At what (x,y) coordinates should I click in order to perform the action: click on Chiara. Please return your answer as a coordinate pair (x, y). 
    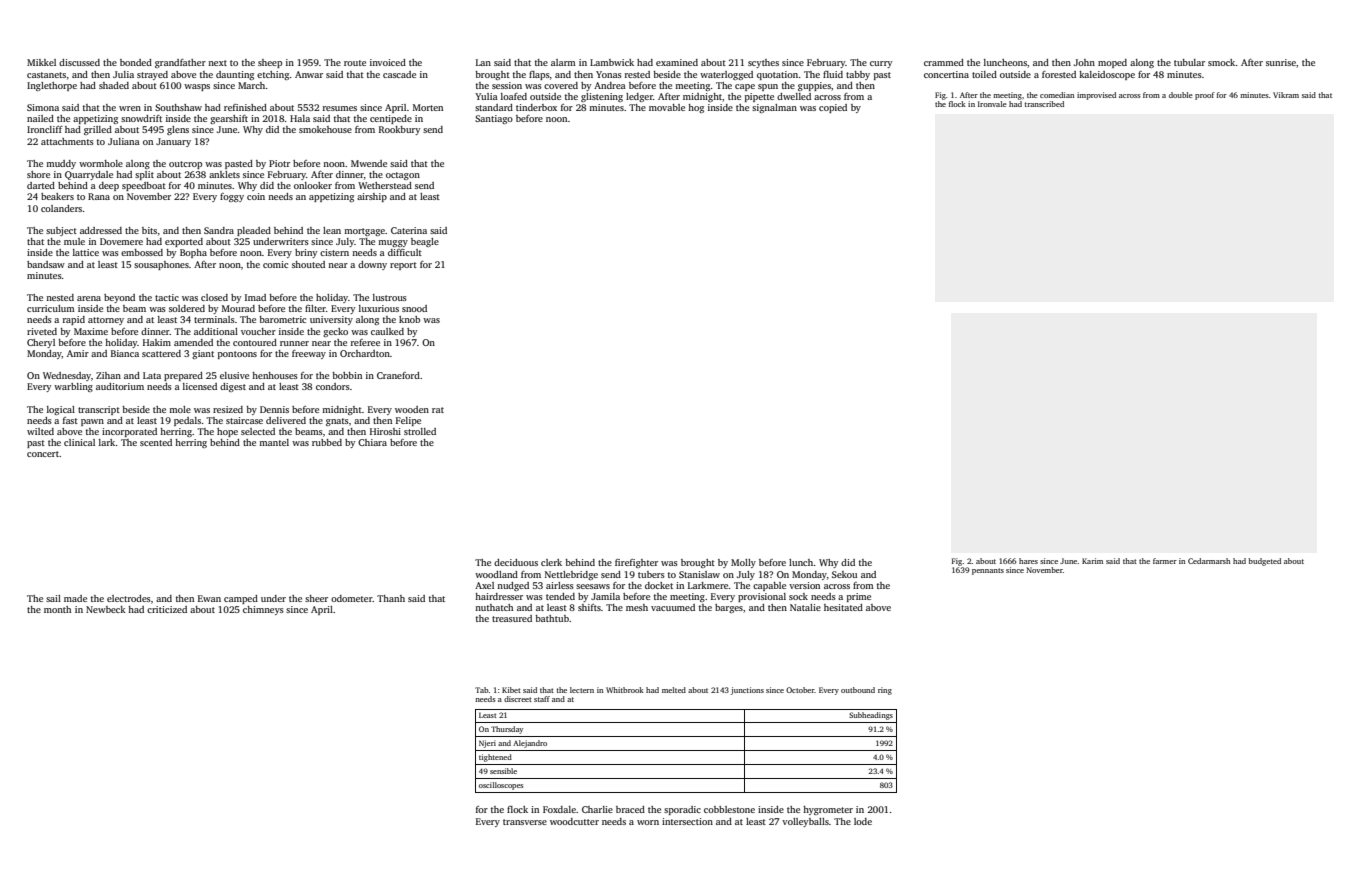
    Looking at the image, I should click on (372, 442).
